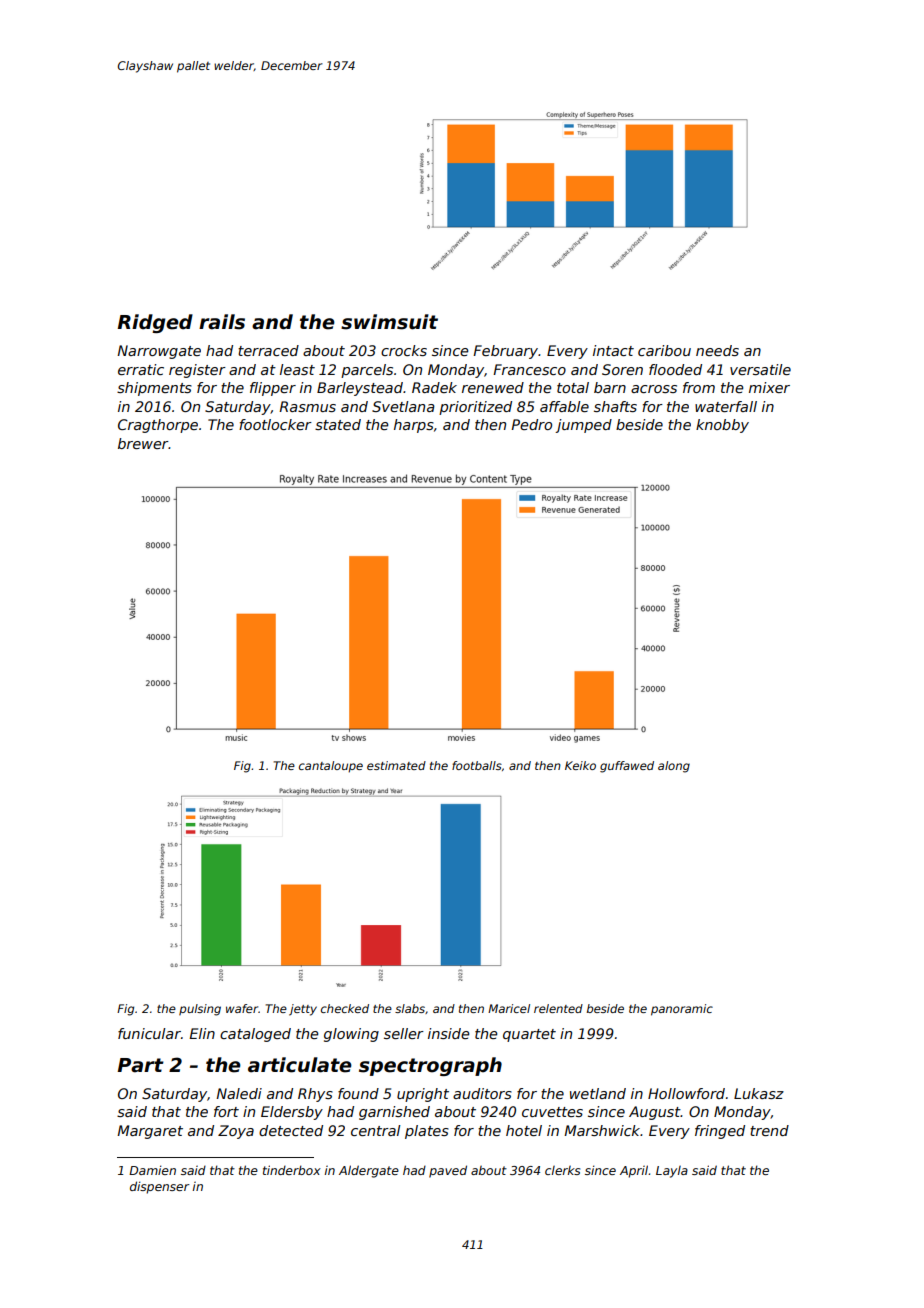  What do you see at coordinates (720, 1132) in the screenshot?
I see `fringed` at bounding box center [720, 1132].
